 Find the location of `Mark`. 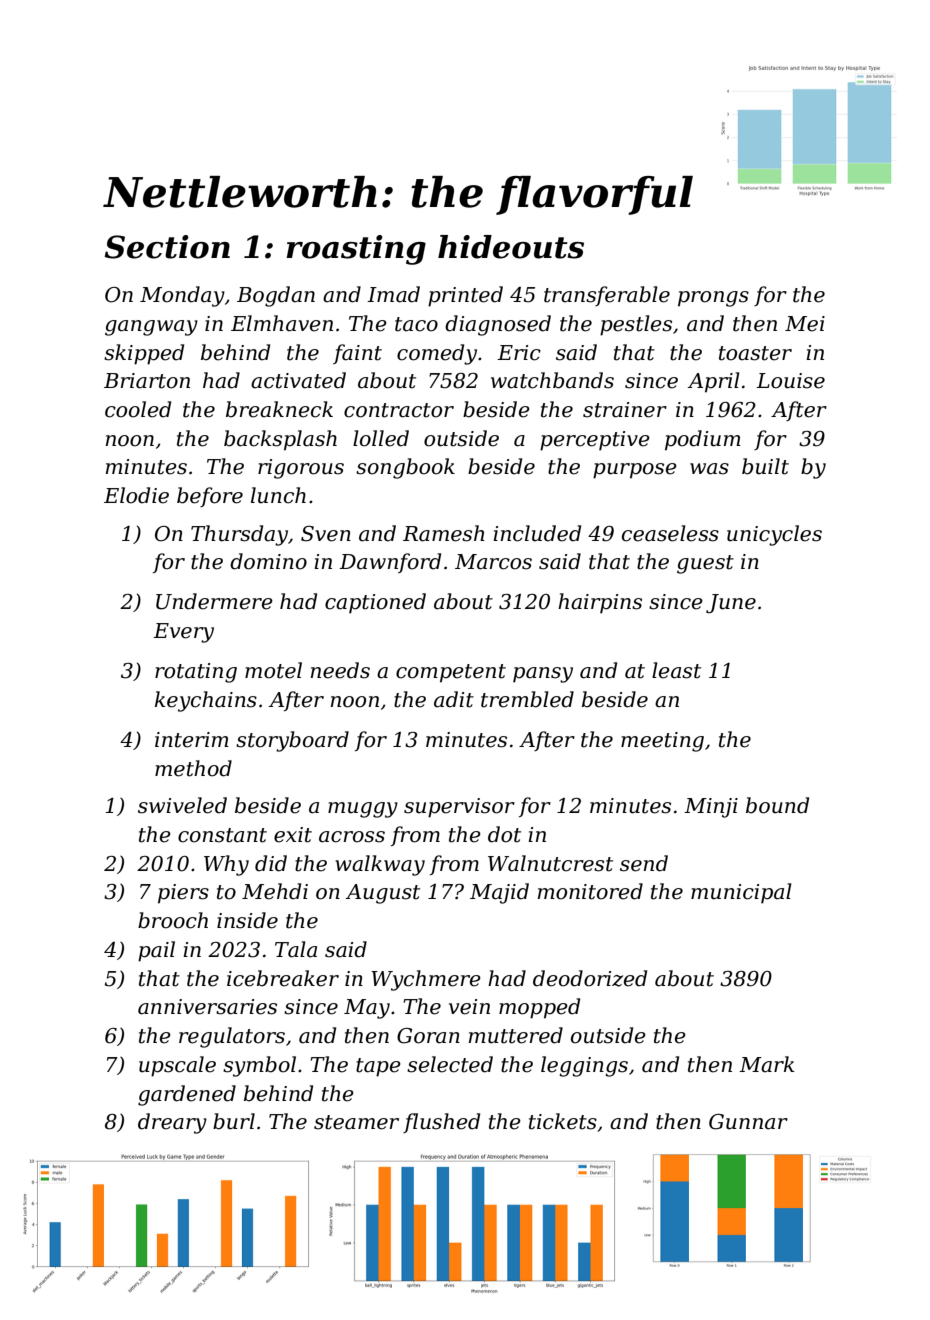

Mark is located at coordinates (766, 1064).
